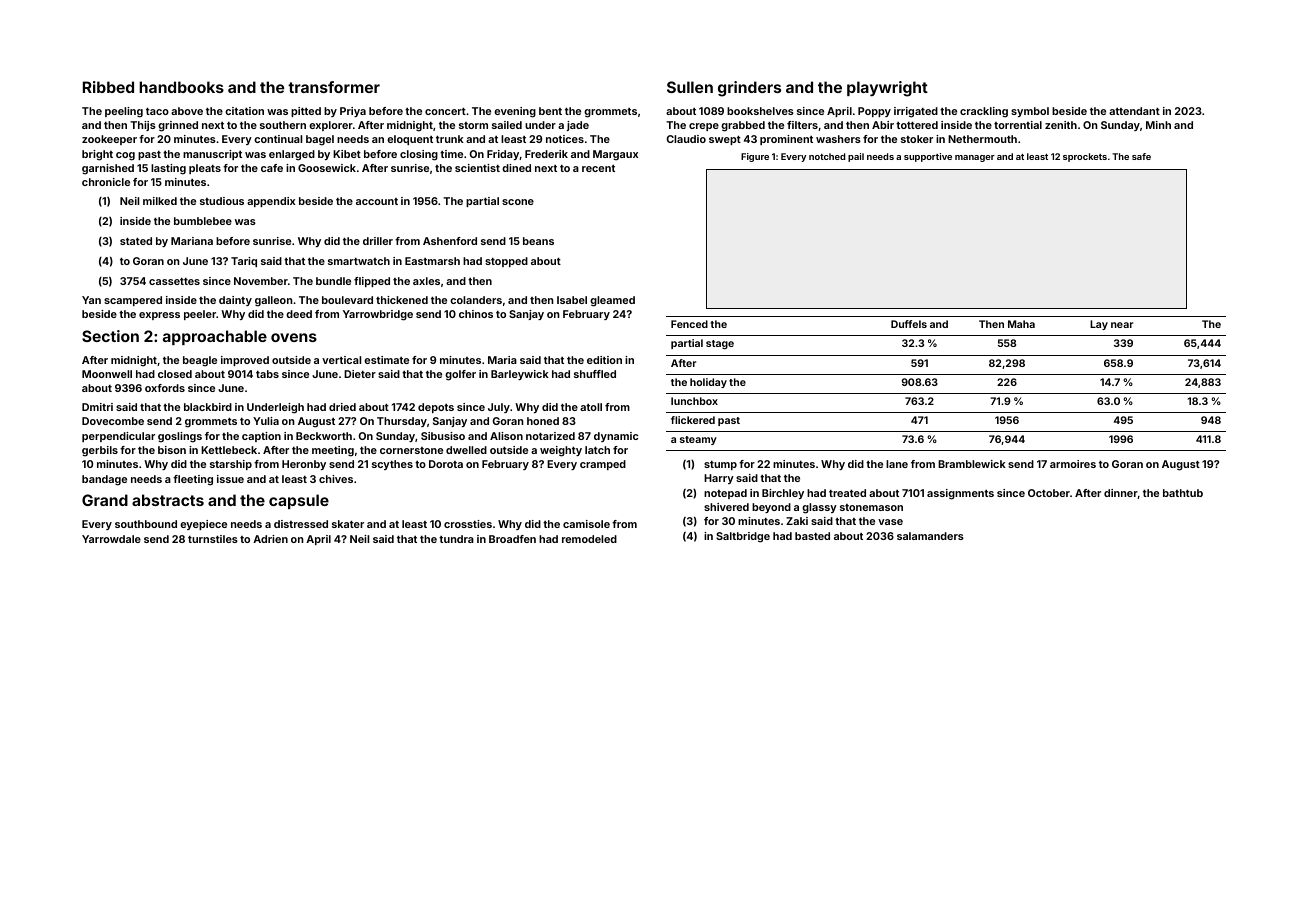 The height and width of the document is (924, 1308). I want to click on driller, so click(378, 241).
